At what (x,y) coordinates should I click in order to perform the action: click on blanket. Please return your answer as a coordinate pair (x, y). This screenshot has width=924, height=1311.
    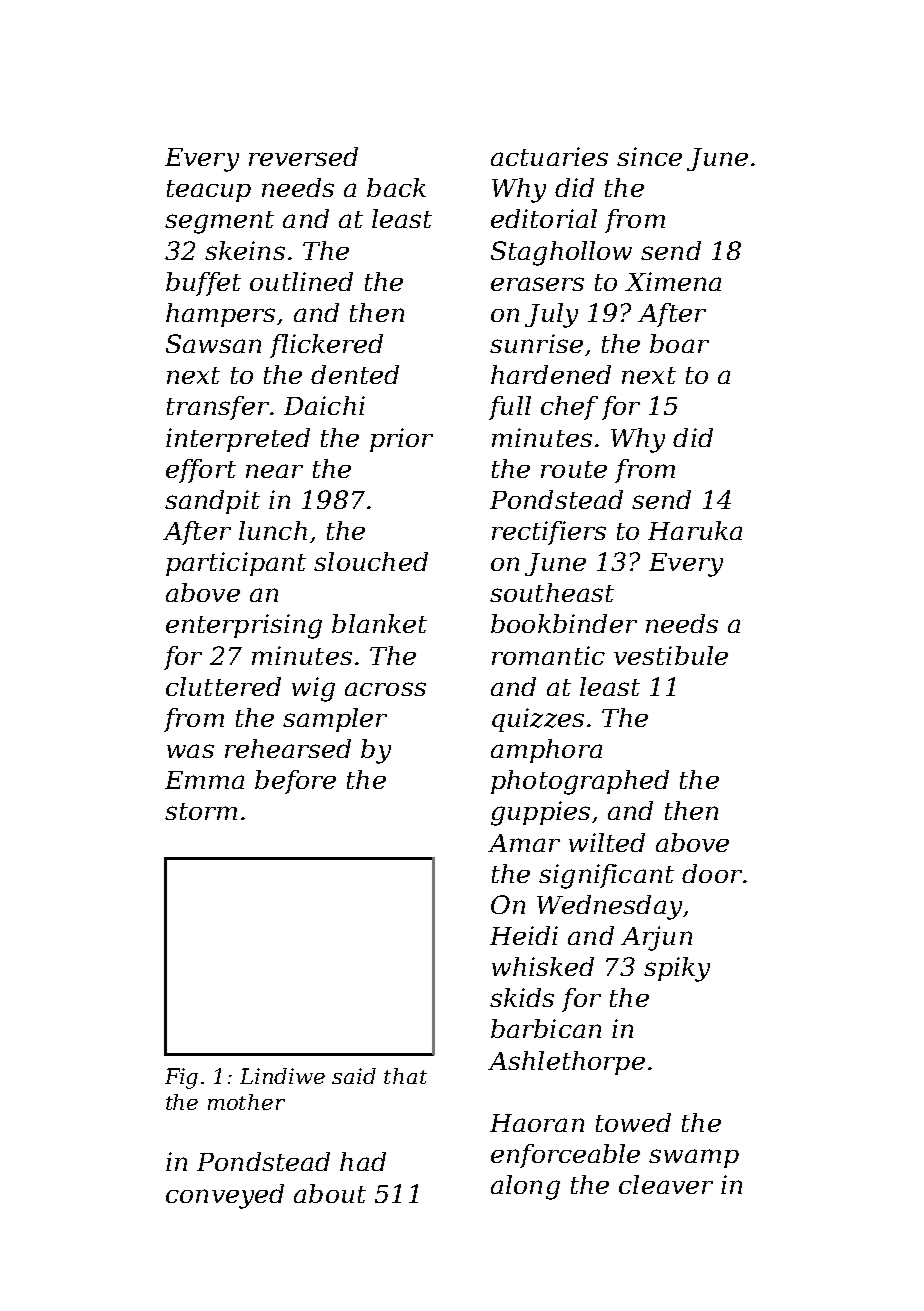
    Looking at the image, I should click on (379, 623).
